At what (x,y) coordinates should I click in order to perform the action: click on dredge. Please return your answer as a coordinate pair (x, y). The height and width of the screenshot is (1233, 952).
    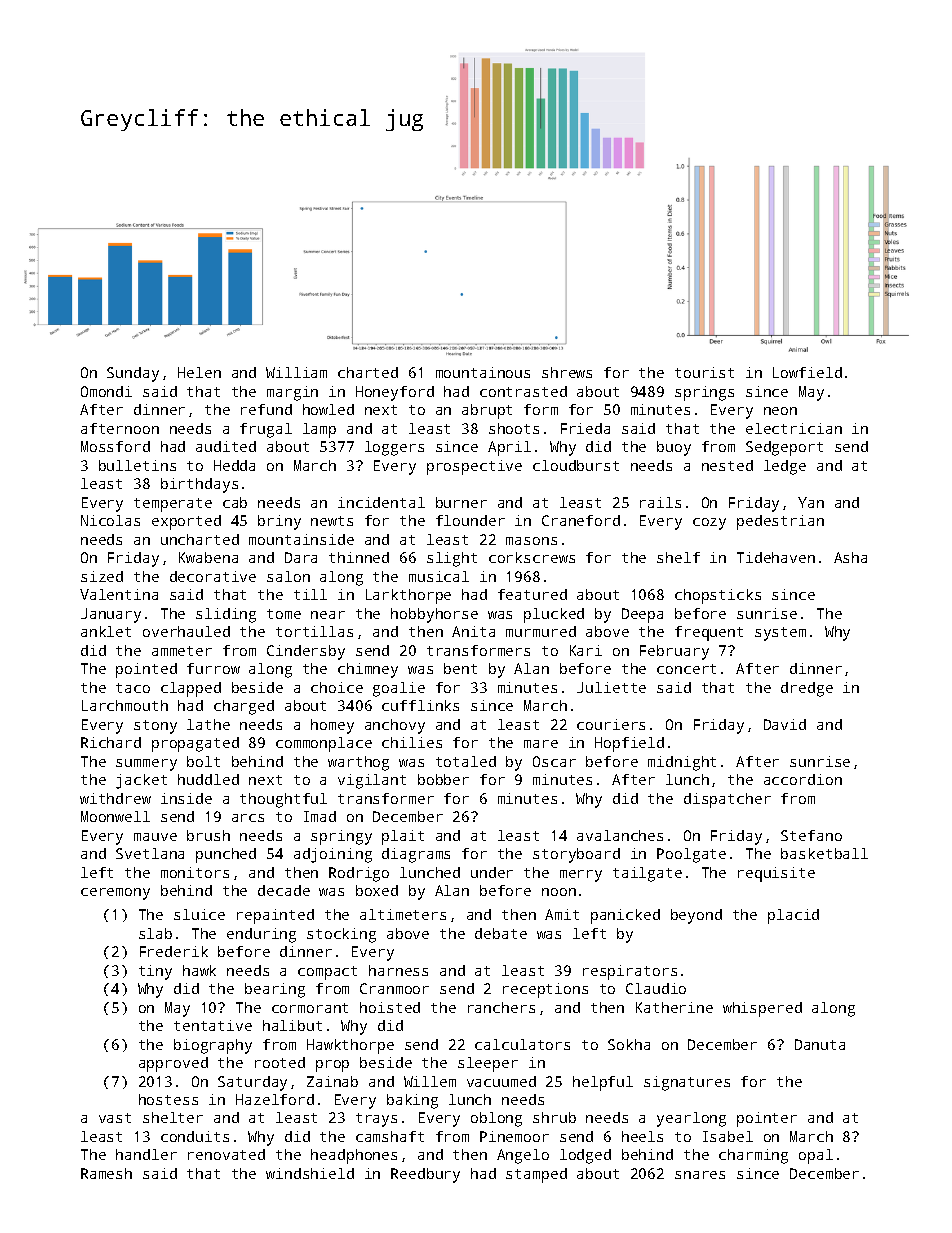
    Looking at the image, I should click on (807, 689).
